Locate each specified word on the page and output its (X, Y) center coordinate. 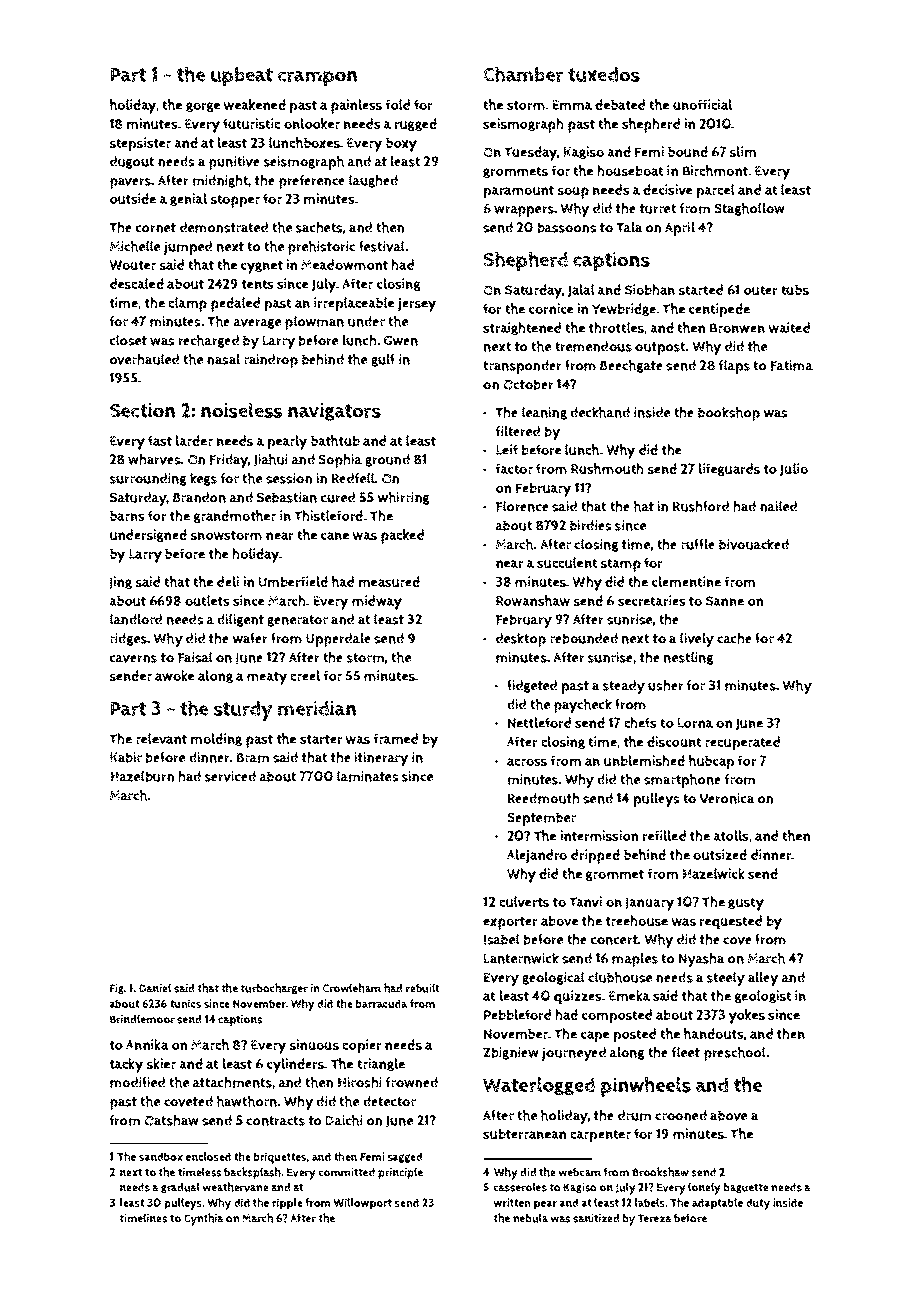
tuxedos (604, 74)
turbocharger (274, 988)
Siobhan (650, 289)
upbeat (242, 77)
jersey (417, 305)
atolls (731, 835)
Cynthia (204, 1219)
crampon (317, 79)
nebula (530, 1218)
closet (128, 340)
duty (758, 1204)
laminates (368, 776)
